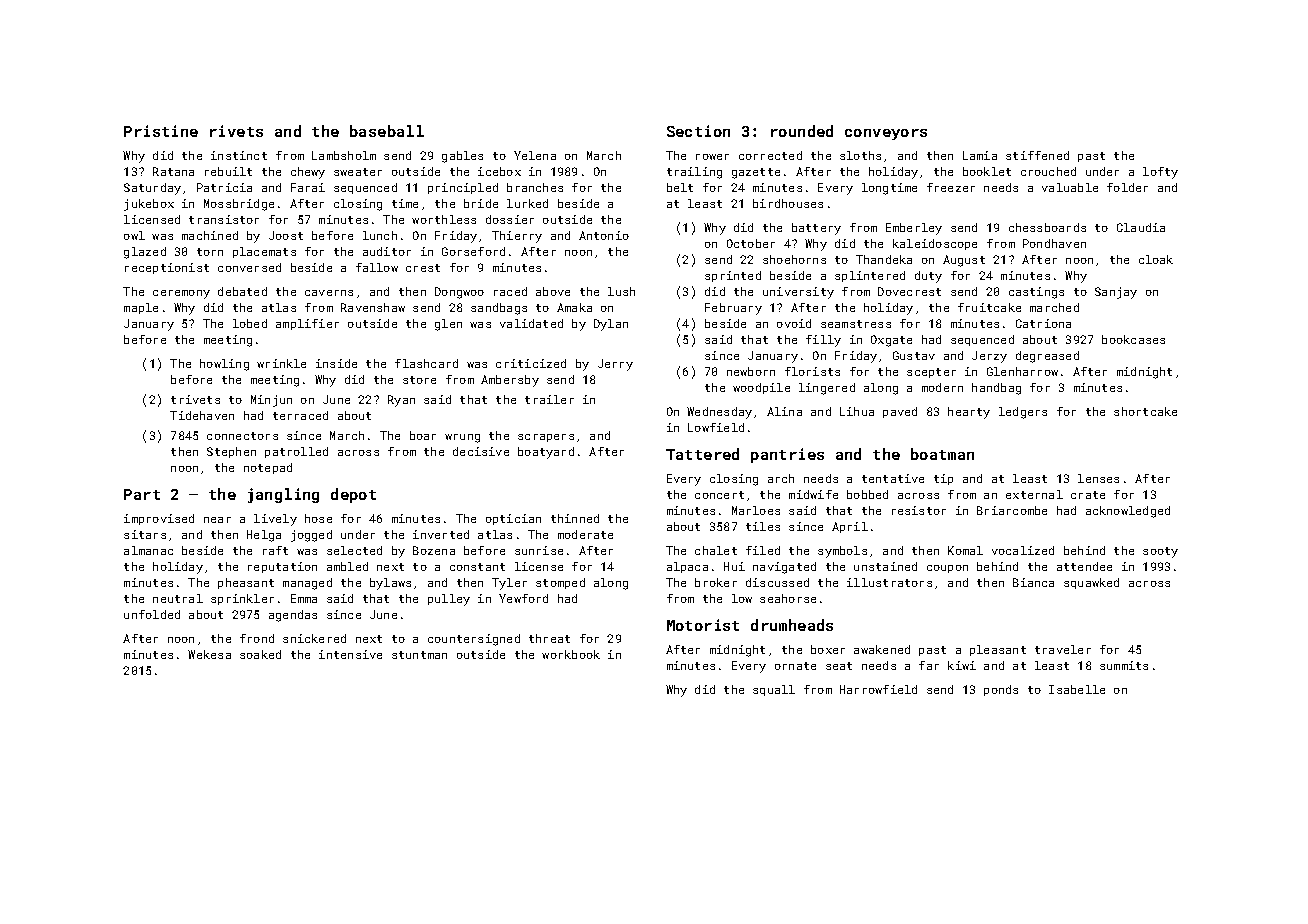  I want to click on ledgers, so click(1023, 413).
